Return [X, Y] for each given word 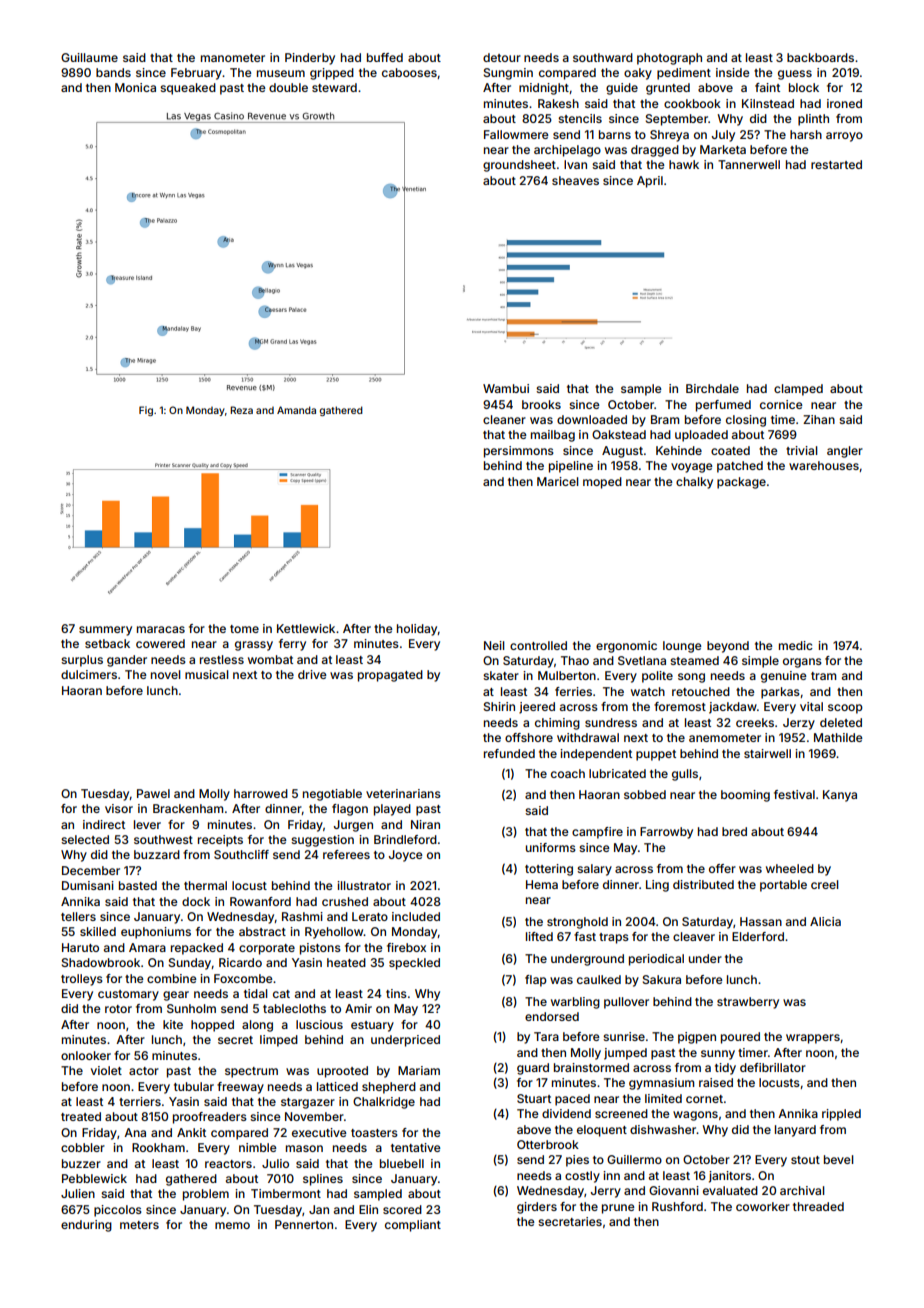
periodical [656, 960]
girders [537, 1208]
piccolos [118, 1211]
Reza [241, 410]
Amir [358, 1008]
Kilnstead [768, 103]
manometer [233, 58]
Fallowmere [516, 134]
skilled [98, 931]
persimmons [519, 452]
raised [716, 1082]
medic [796, 645]
